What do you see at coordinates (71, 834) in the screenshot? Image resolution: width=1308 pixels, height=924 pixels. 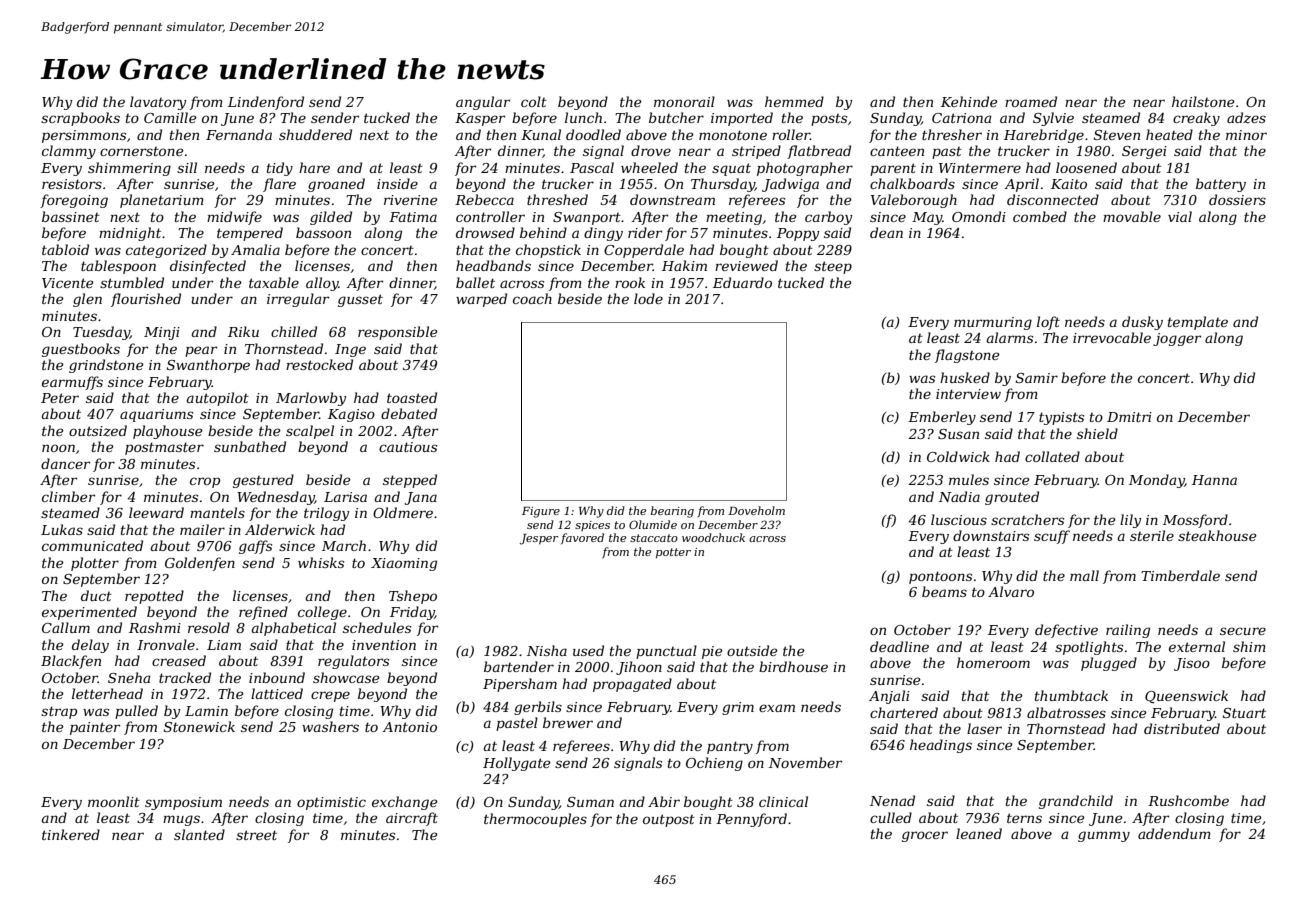 I see `tinkered` at bounding box center [71, 834].
